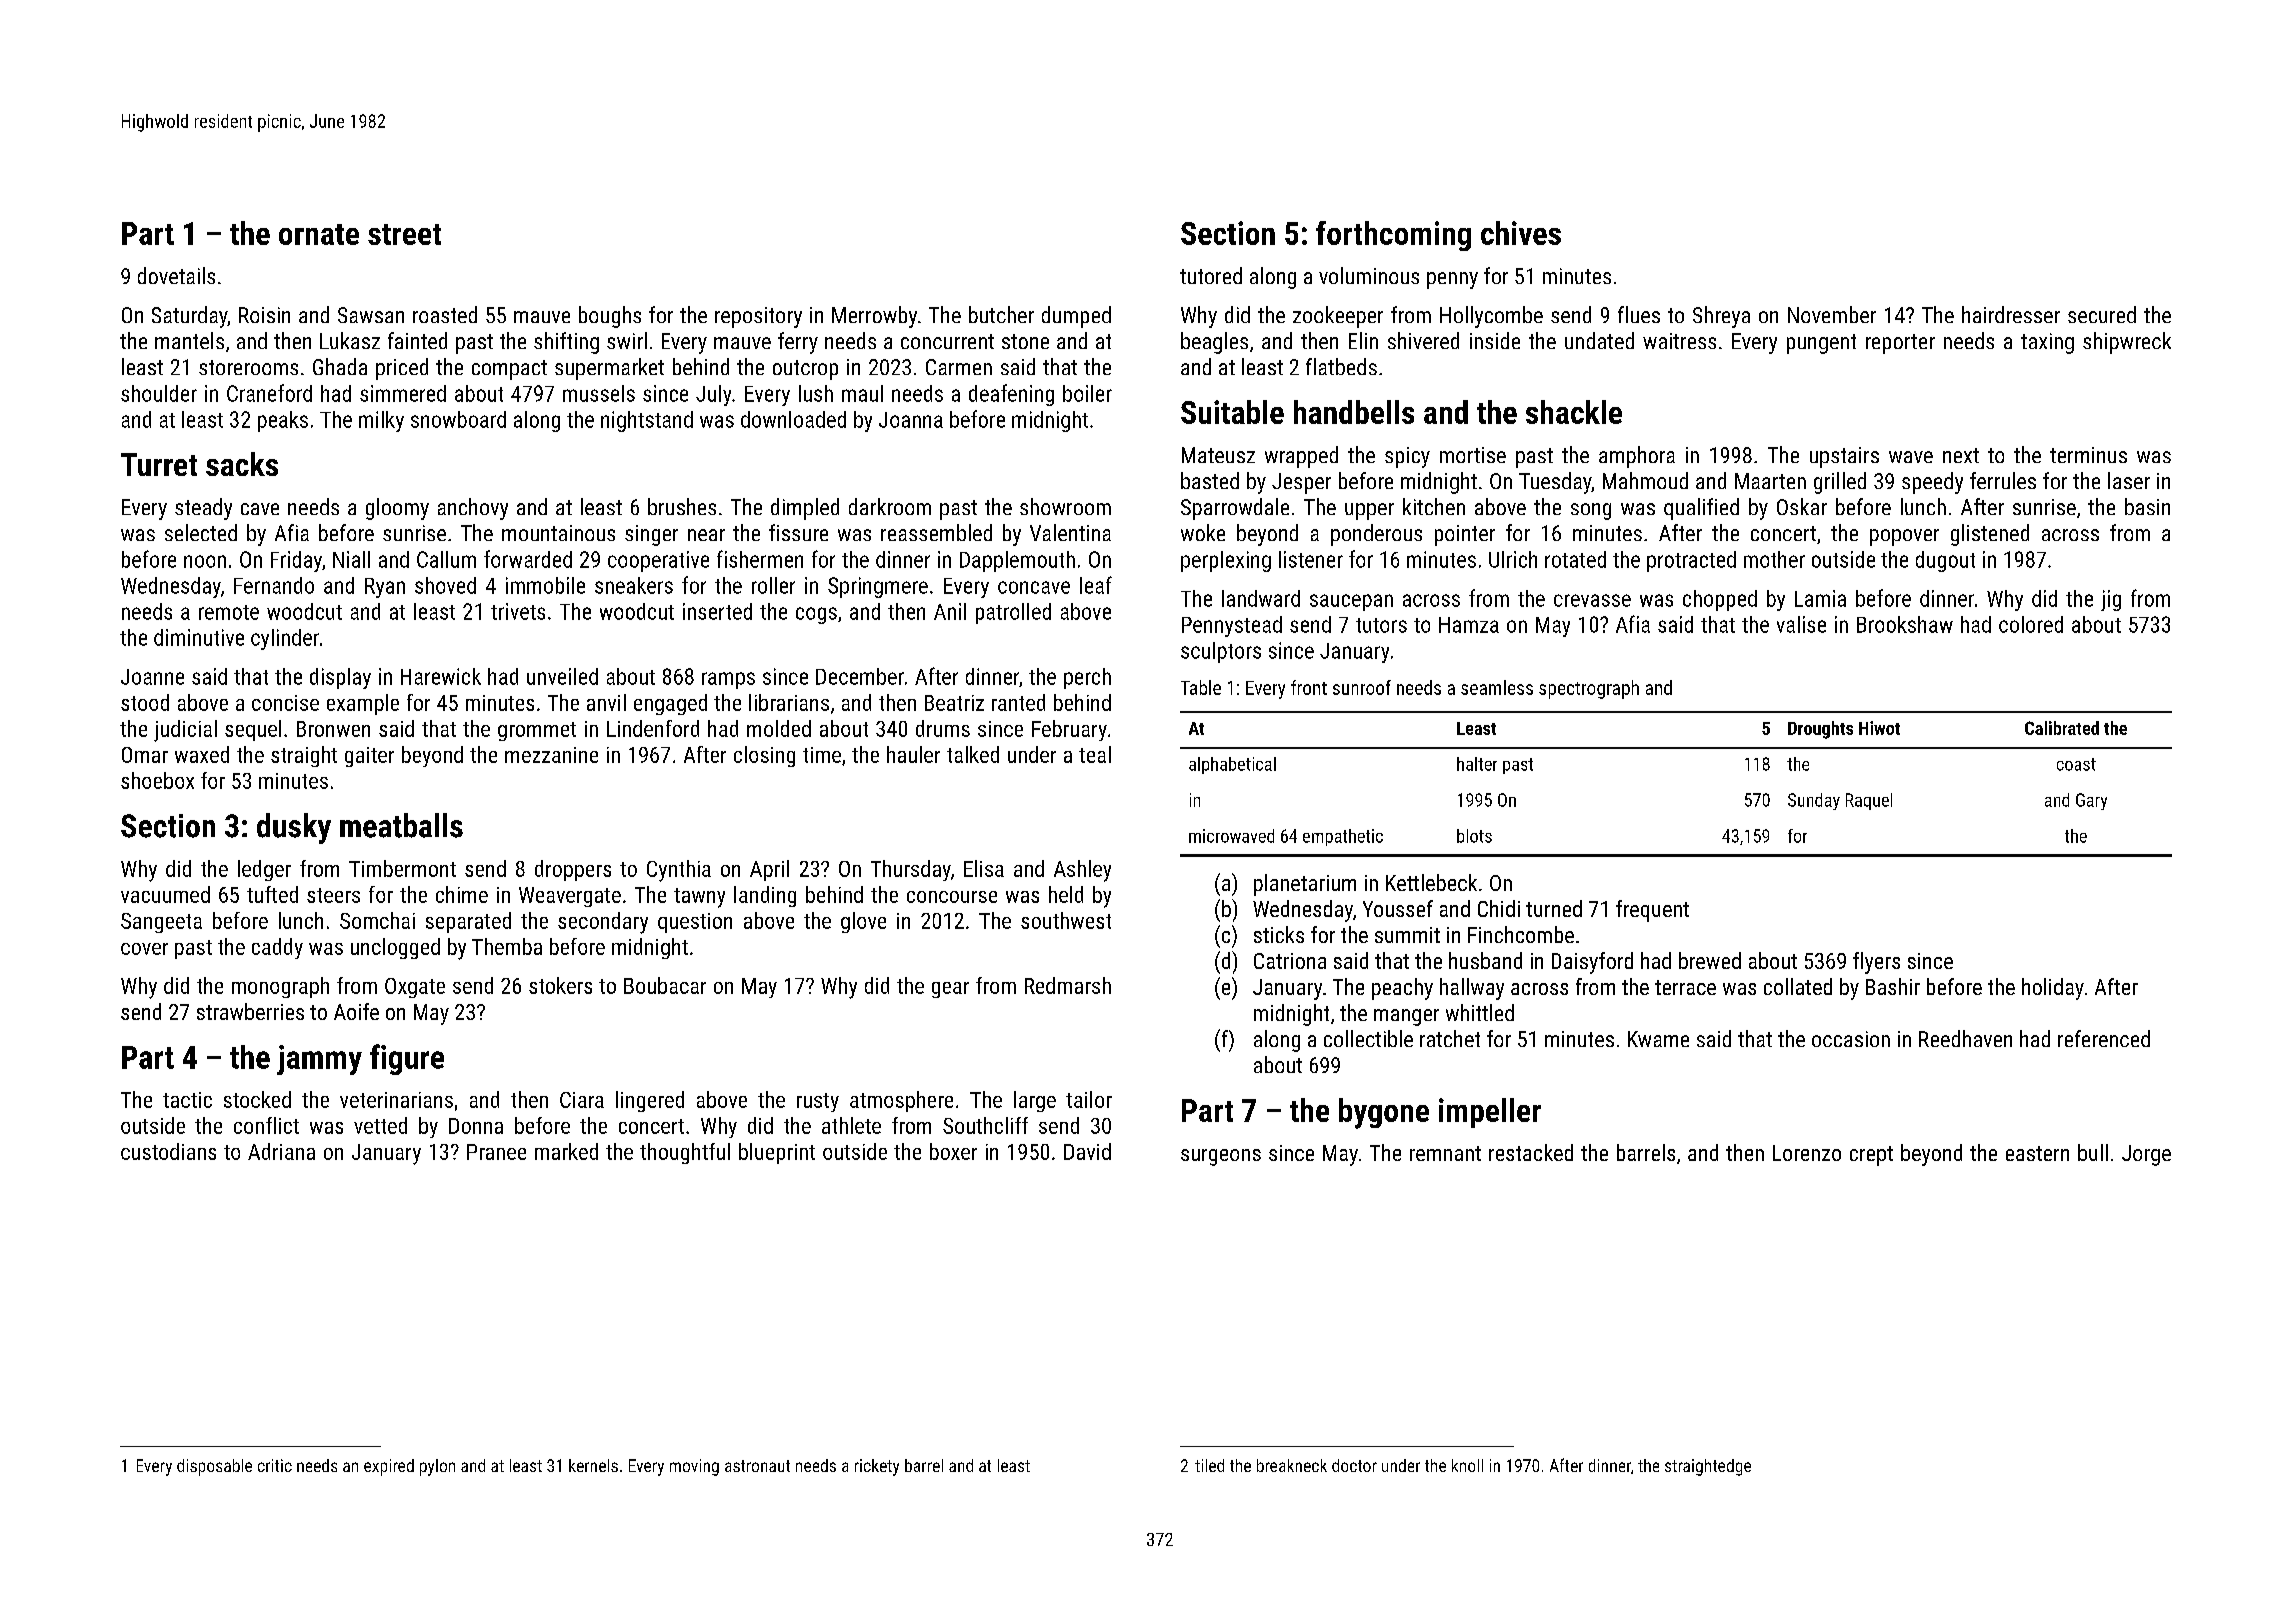 This image has height=1620, width=2292. I want to click on ornate, so click(319, 234).
